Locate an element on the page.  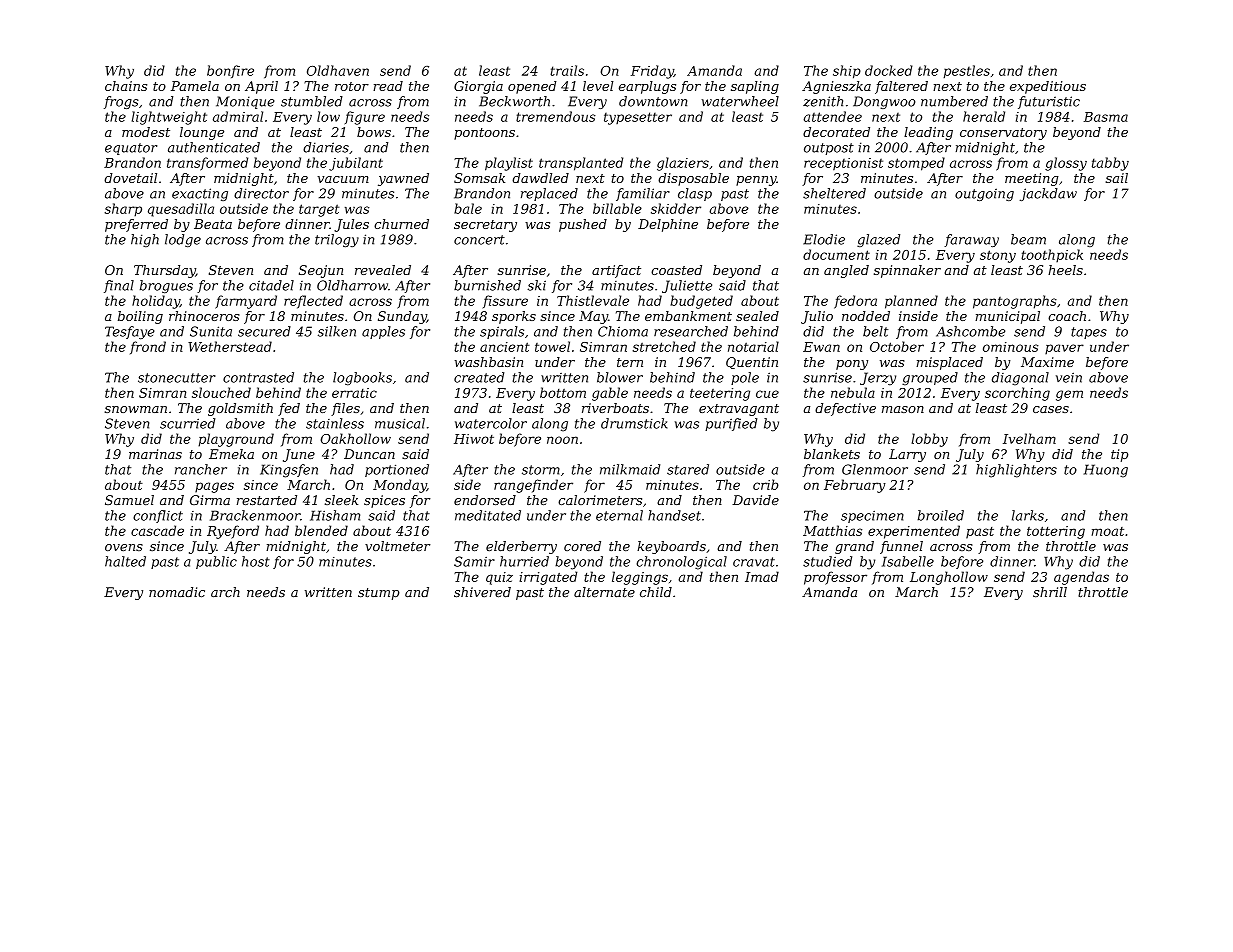
Sunday is located at coordinates (402, 317).
